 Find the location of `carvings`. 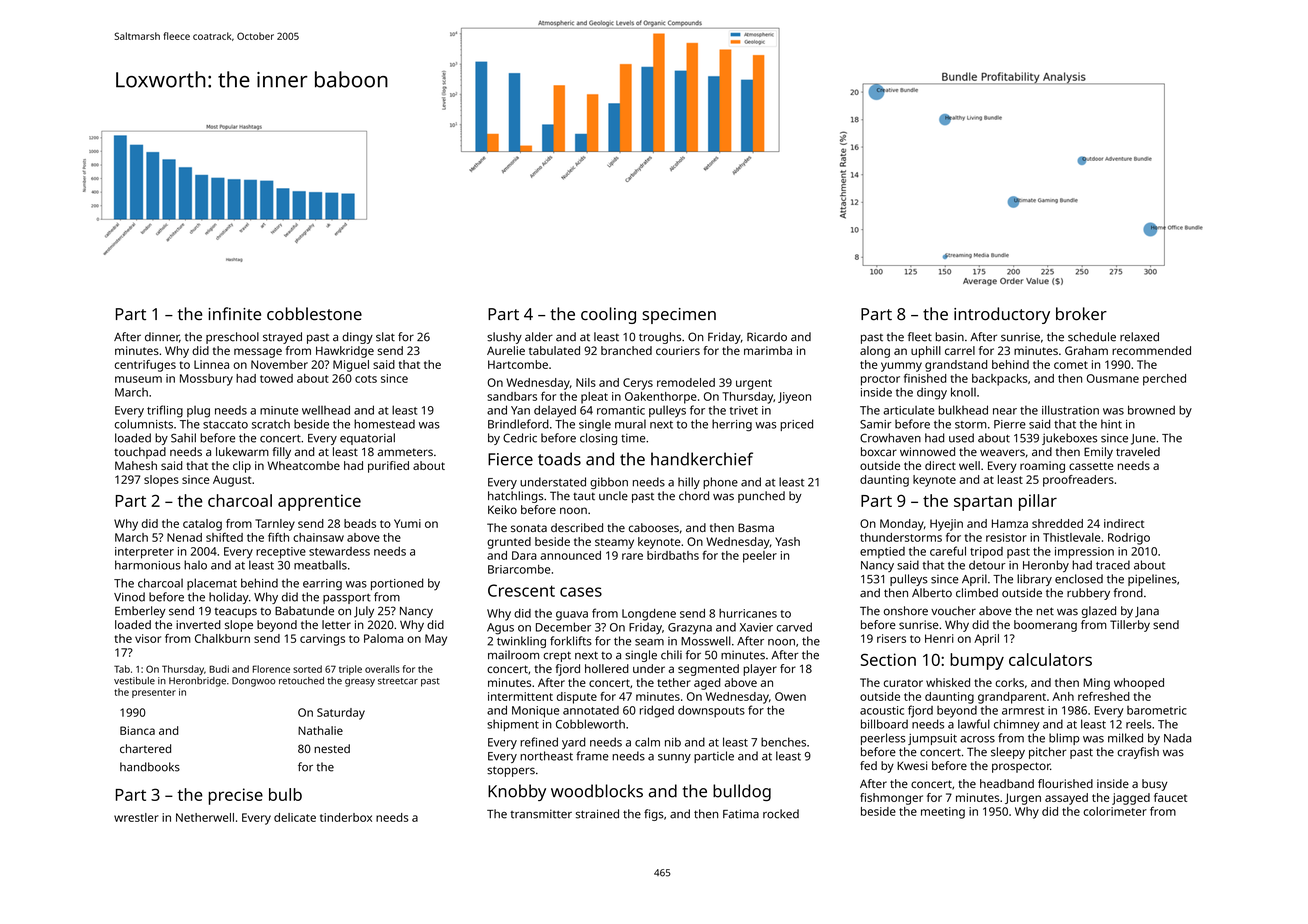

carvings is located at coordinates (322, 640).
